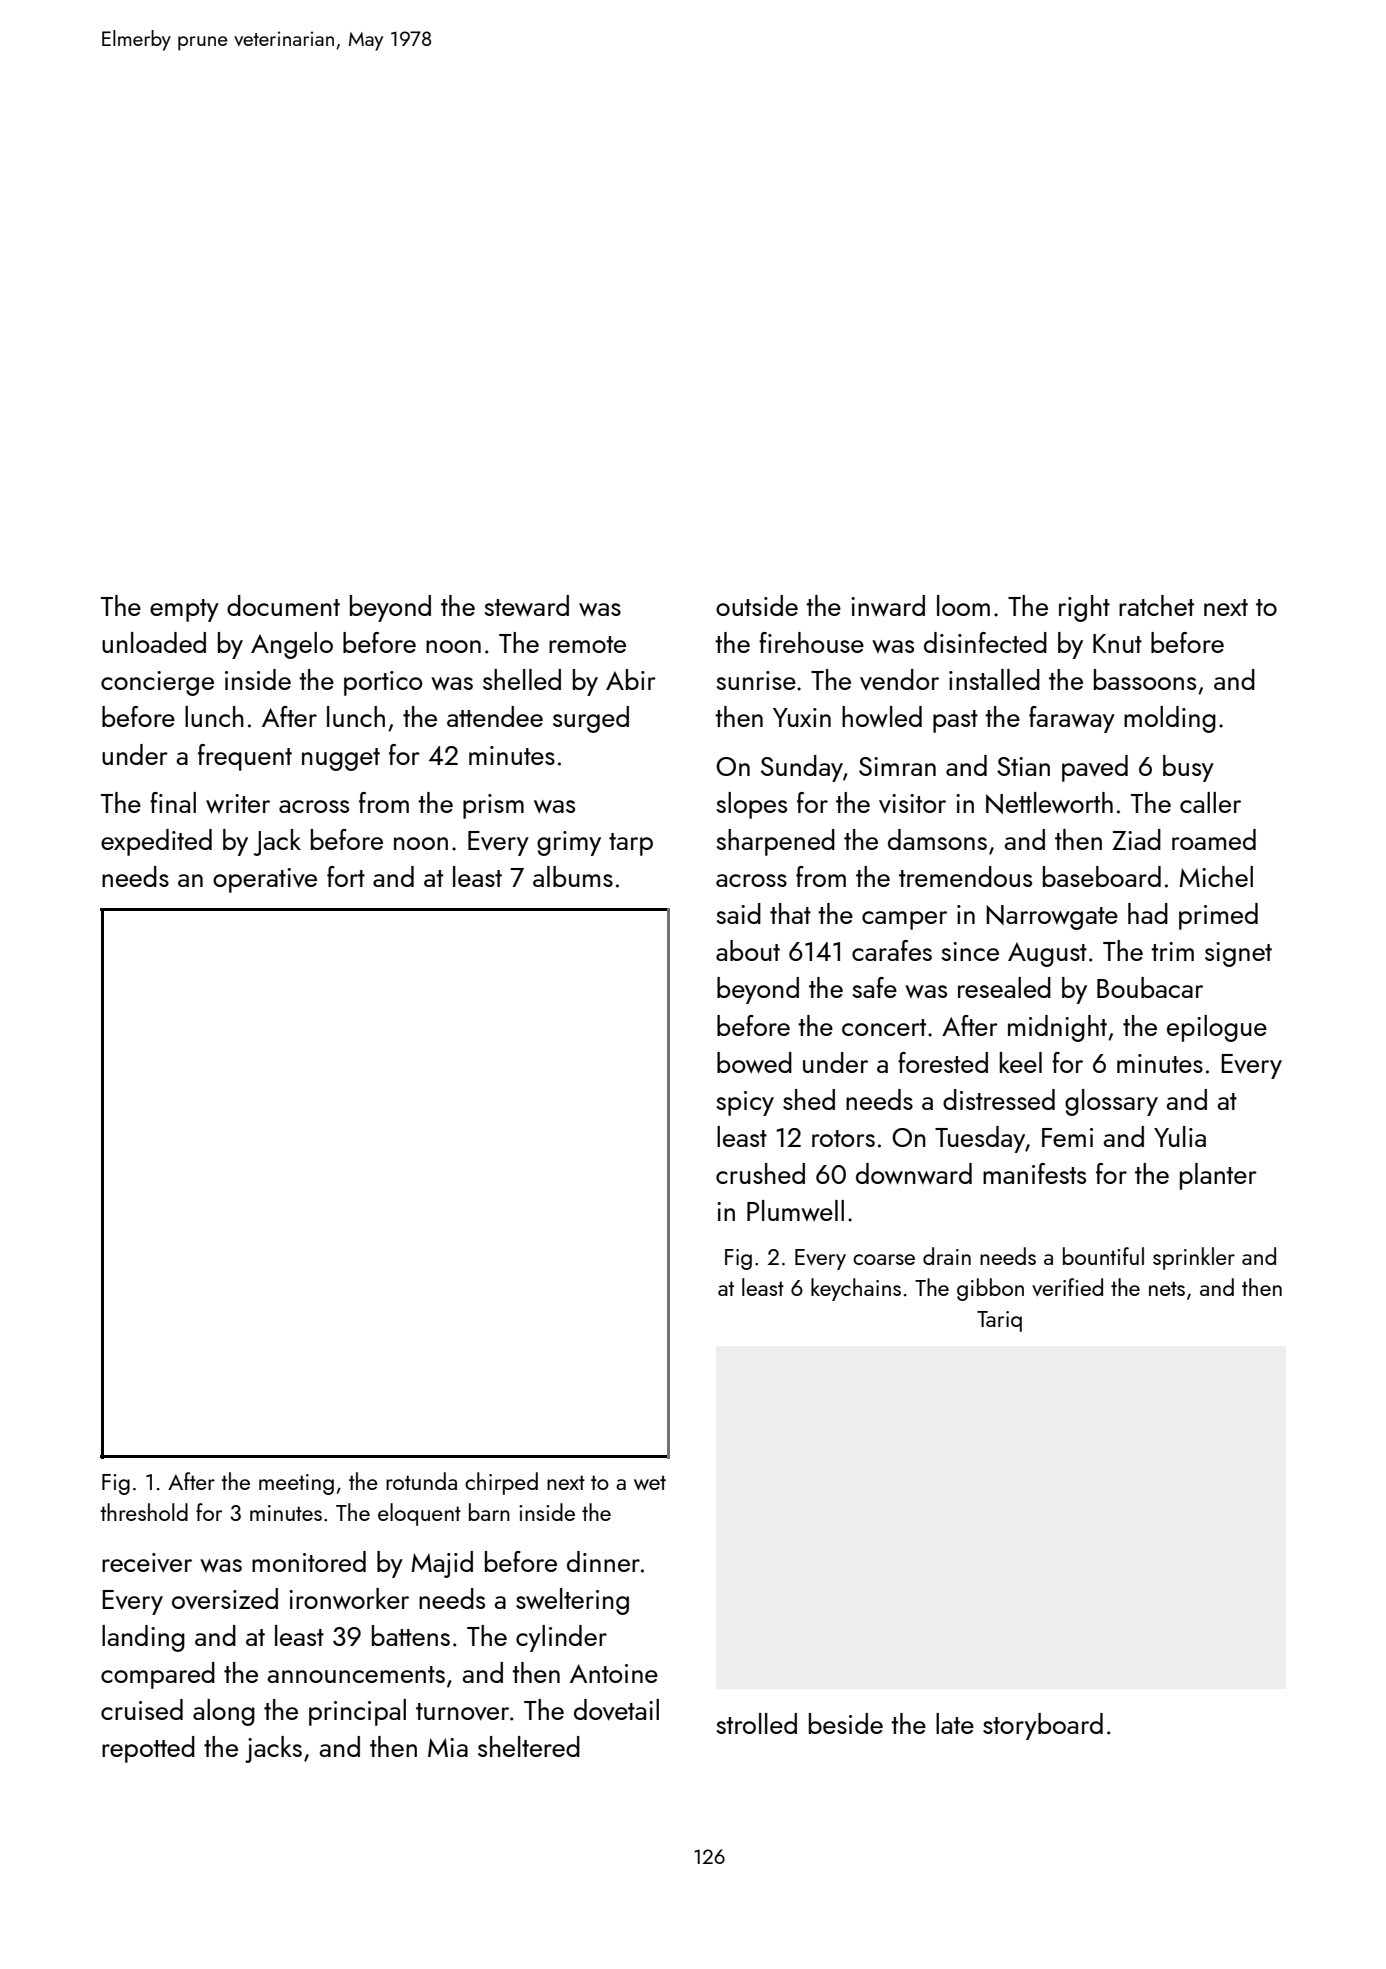  Describe the element at coordinates (1072, 719) in the screenshot. I see `faraway` at that location.
